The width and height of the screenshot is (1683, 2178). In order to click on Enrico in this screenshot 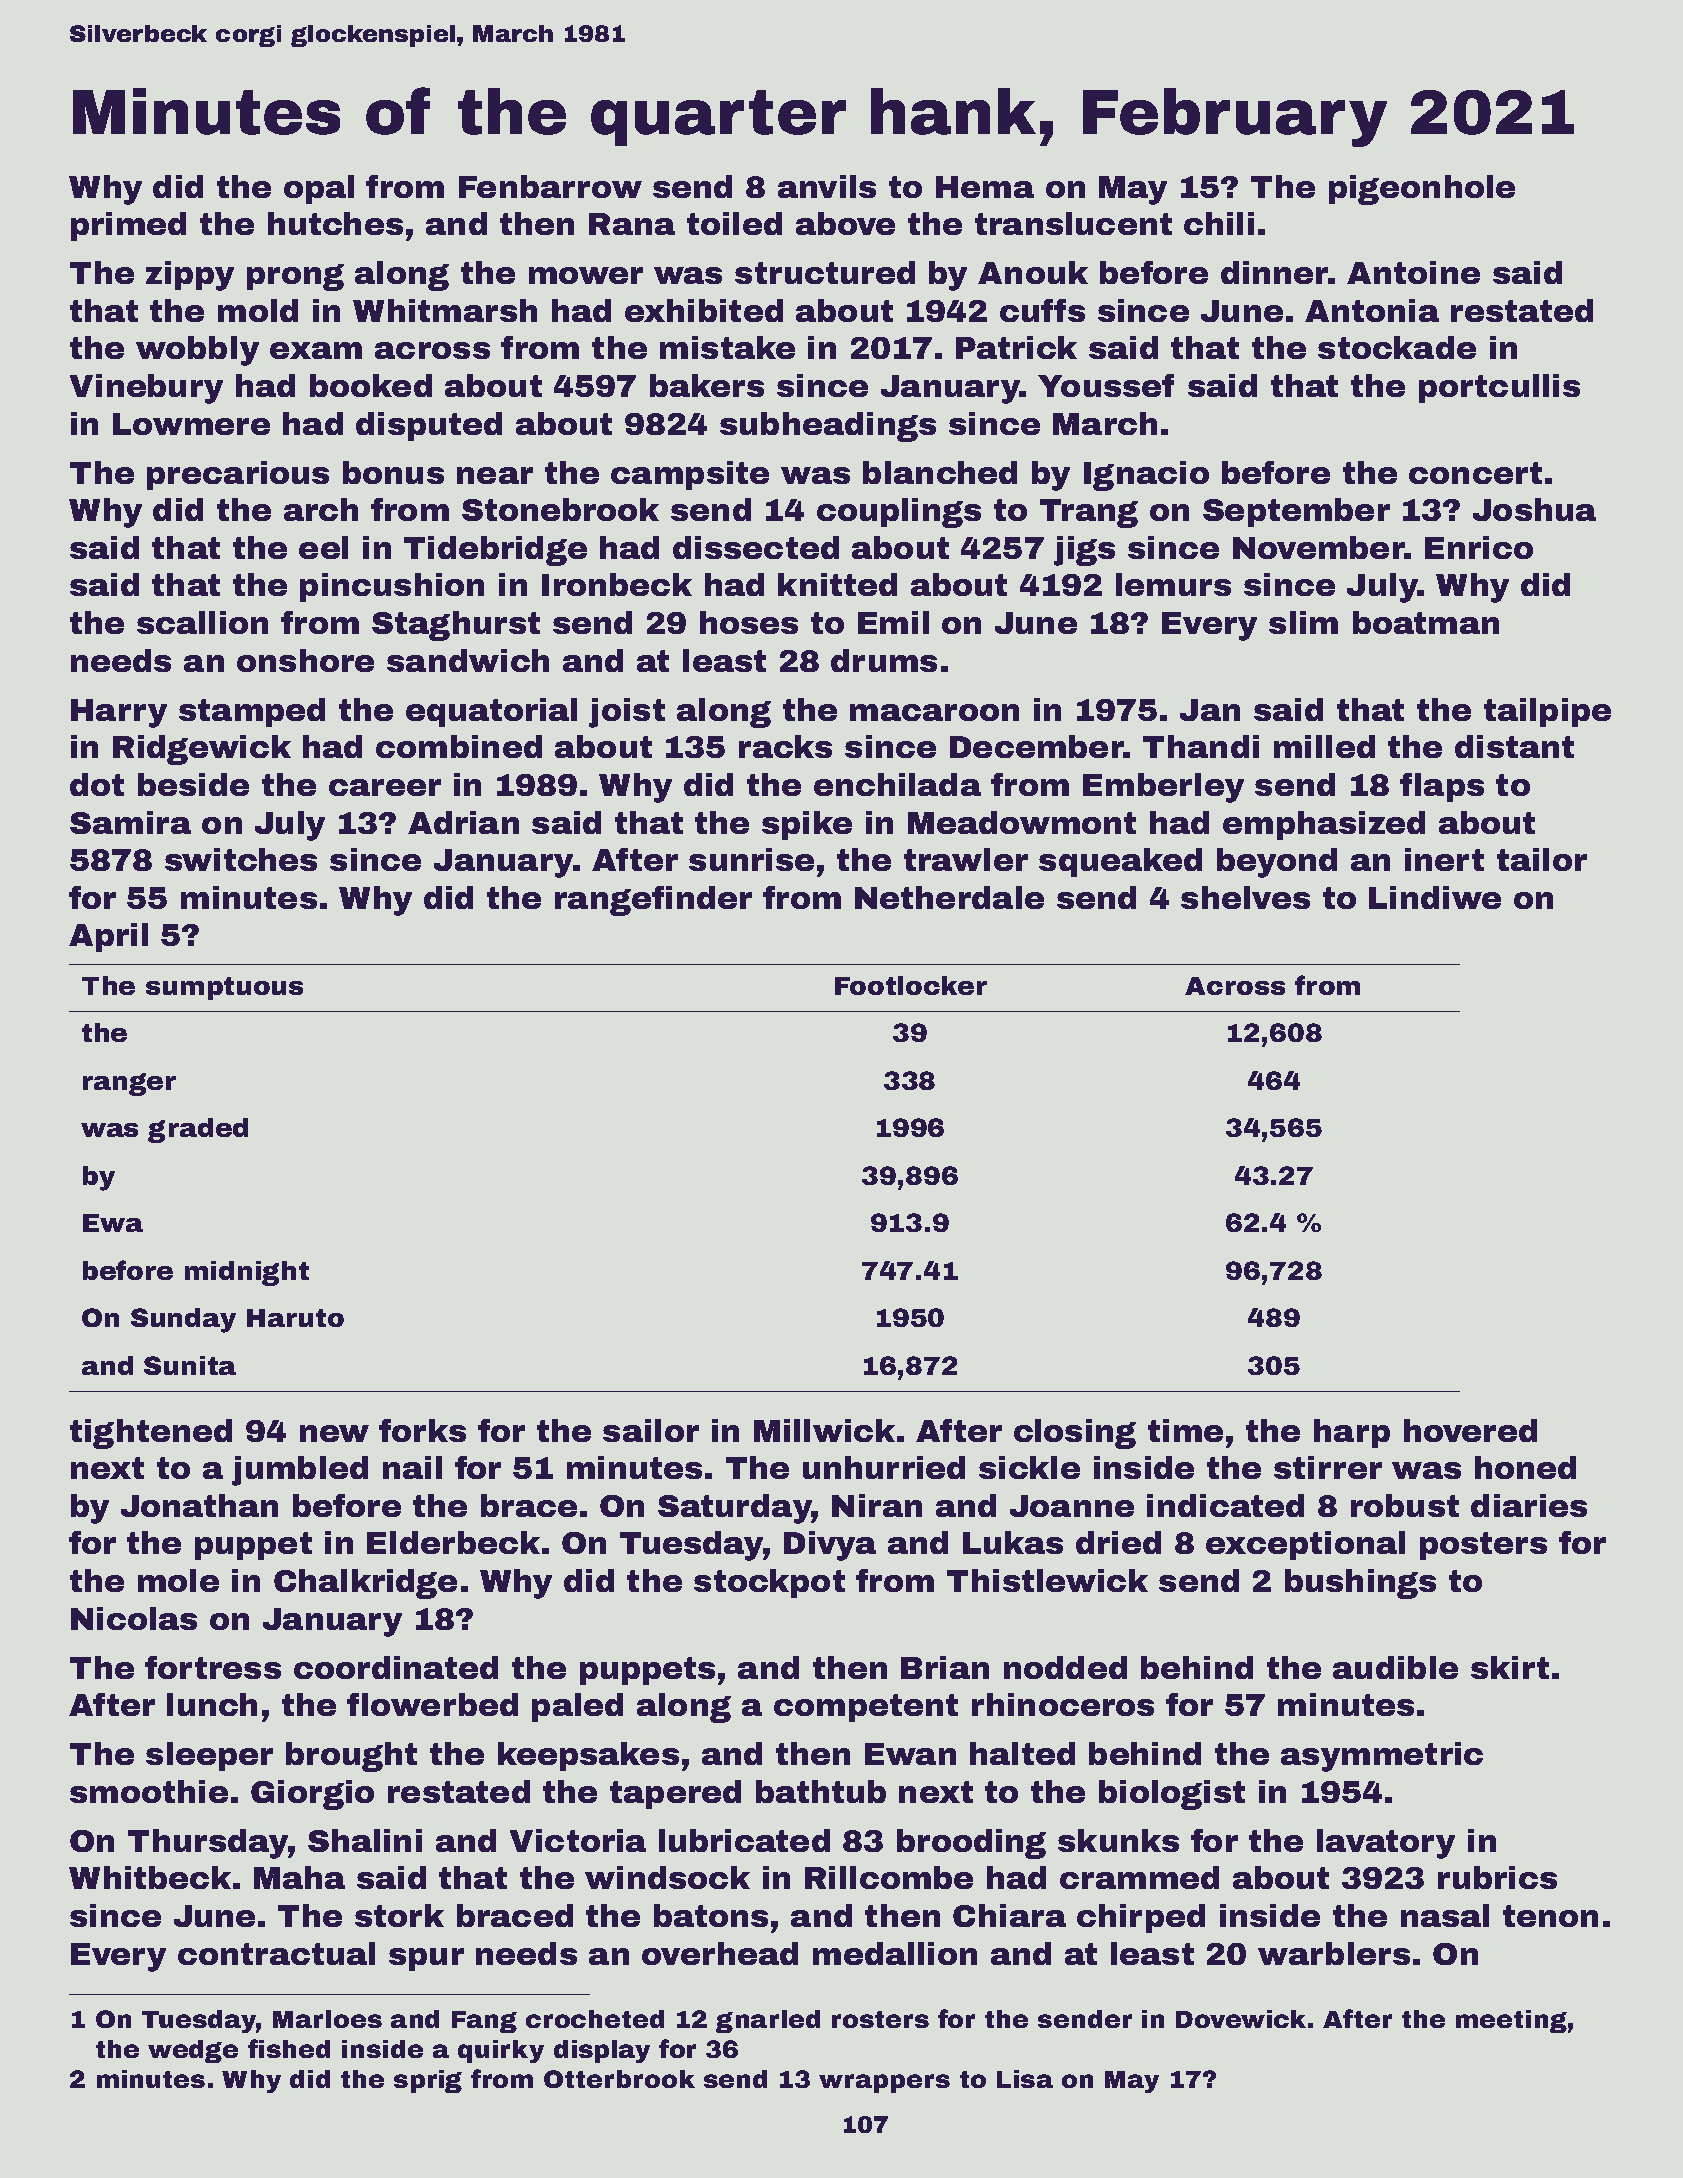, I will do `click(1479, 547)`.
